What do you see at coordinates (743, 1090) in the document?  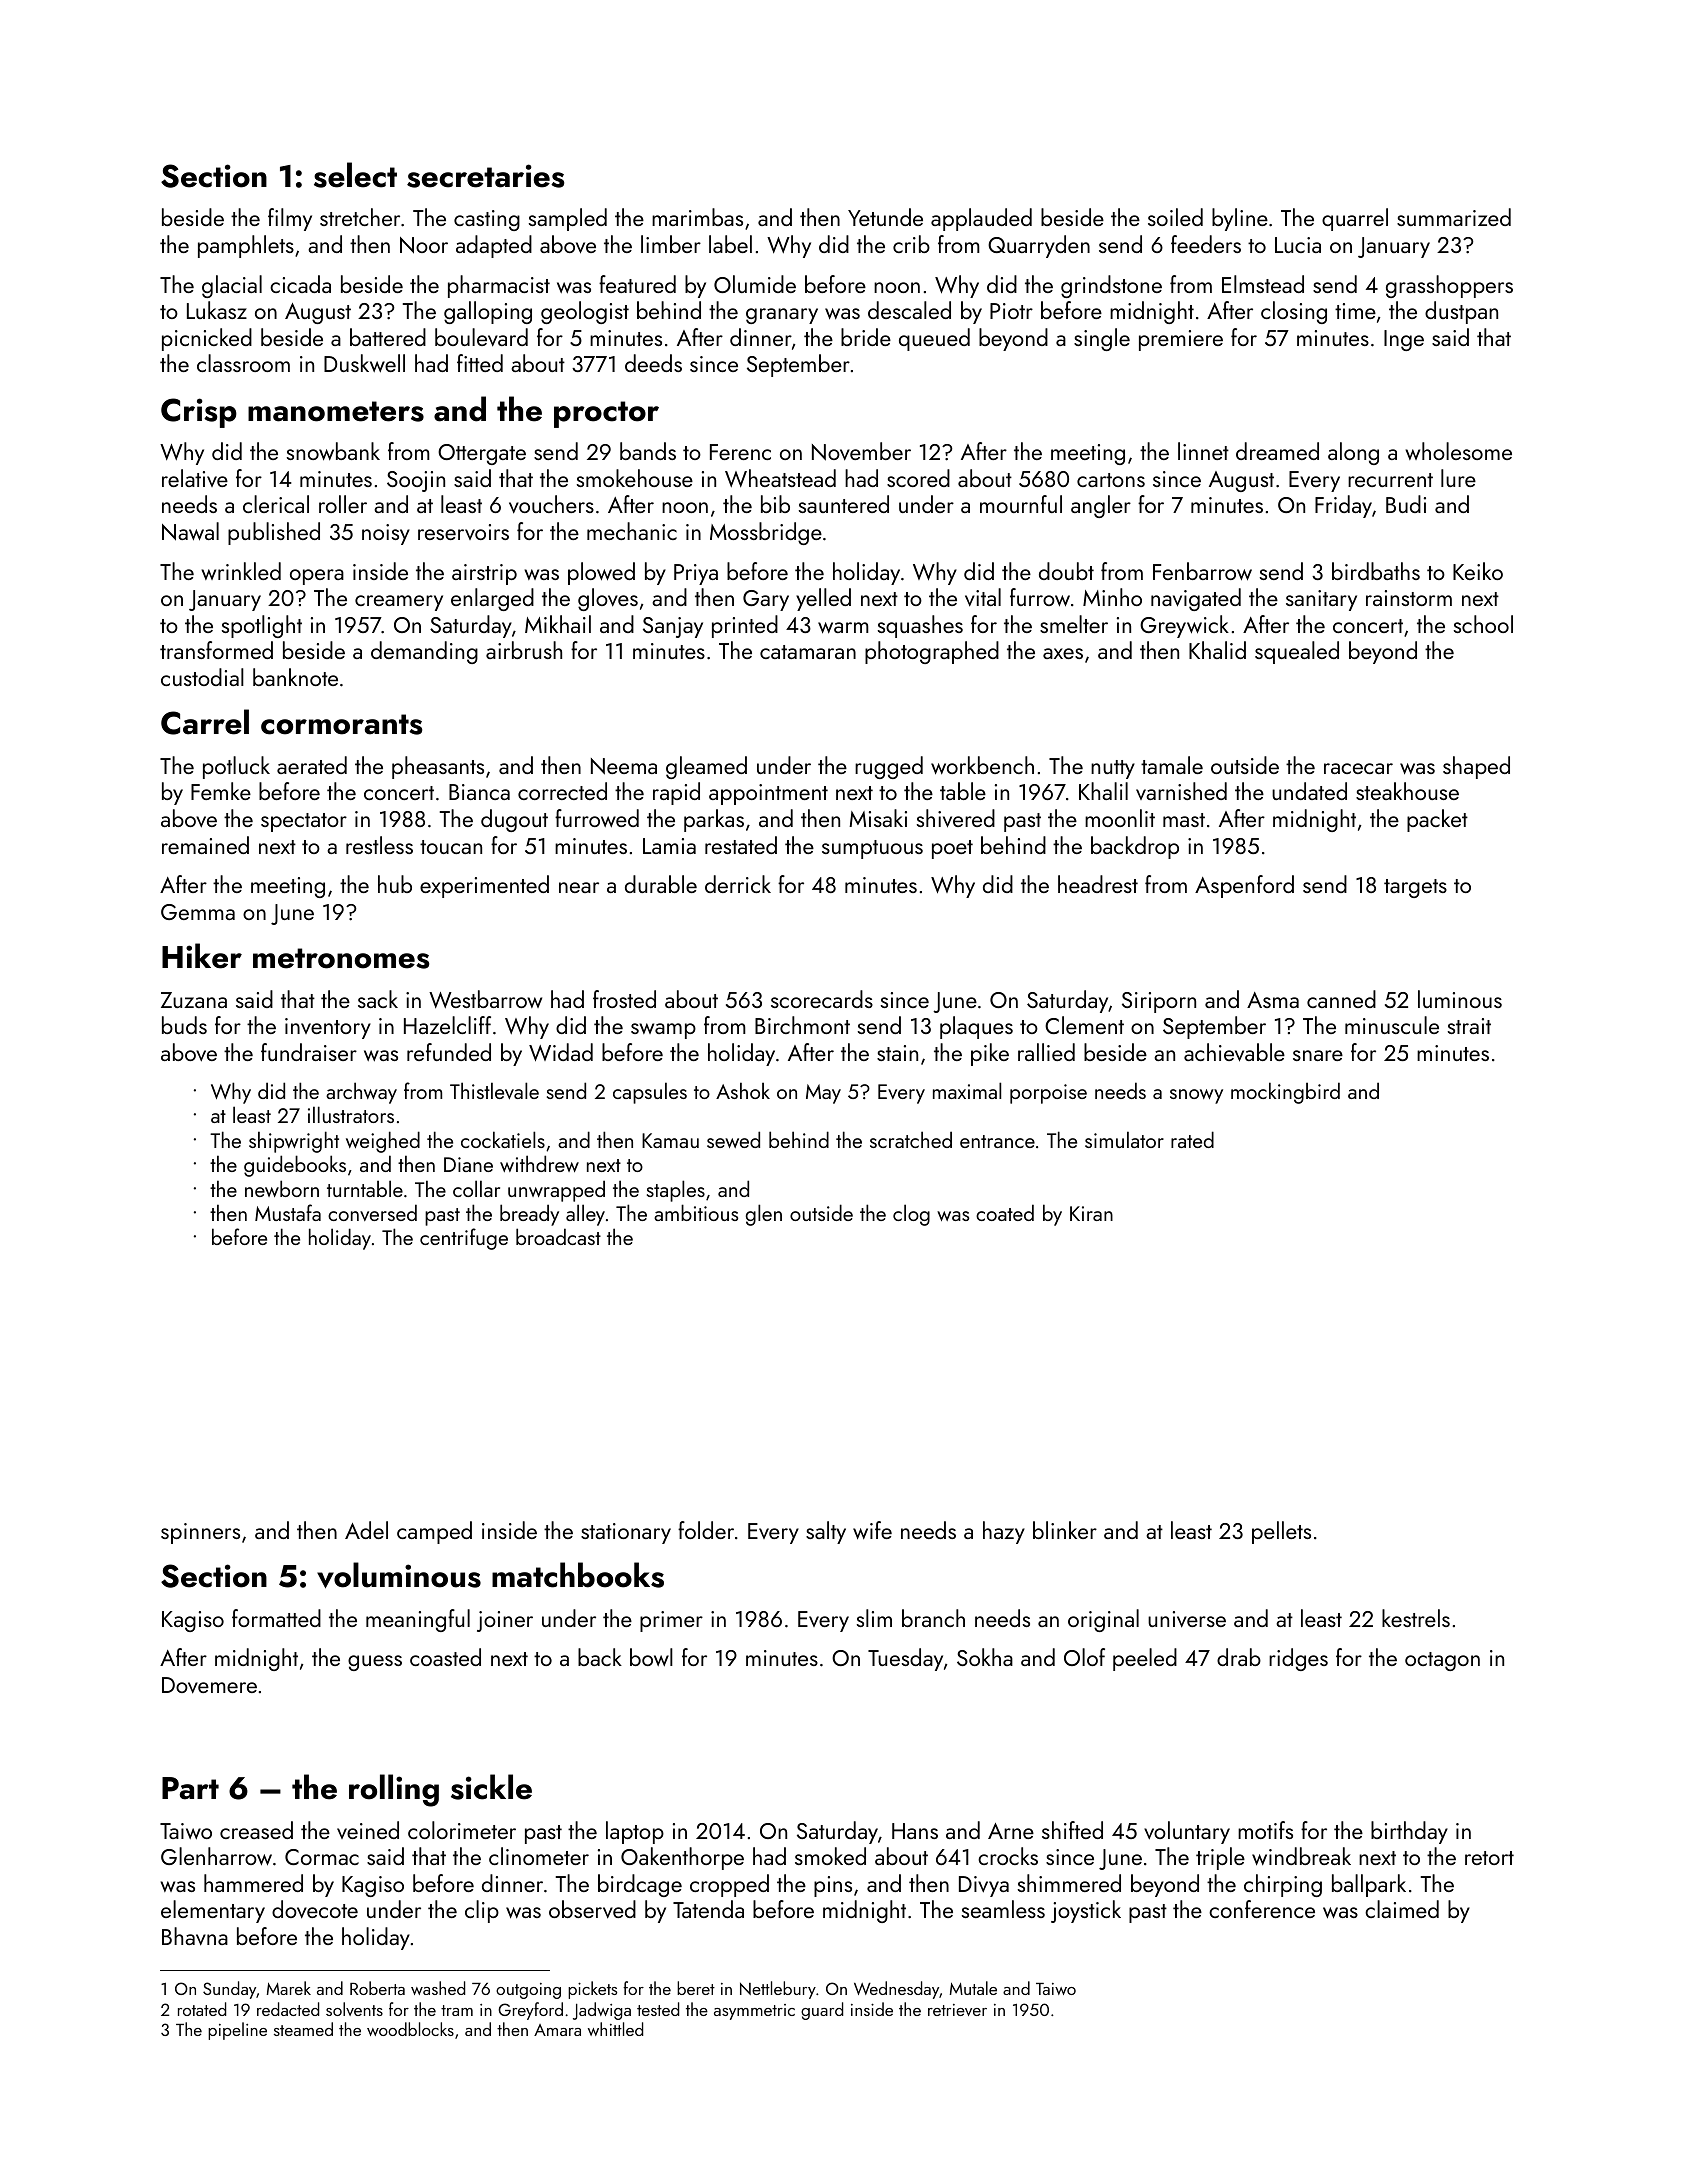 I see `Ashok` at bounding box center [743, 1090].
